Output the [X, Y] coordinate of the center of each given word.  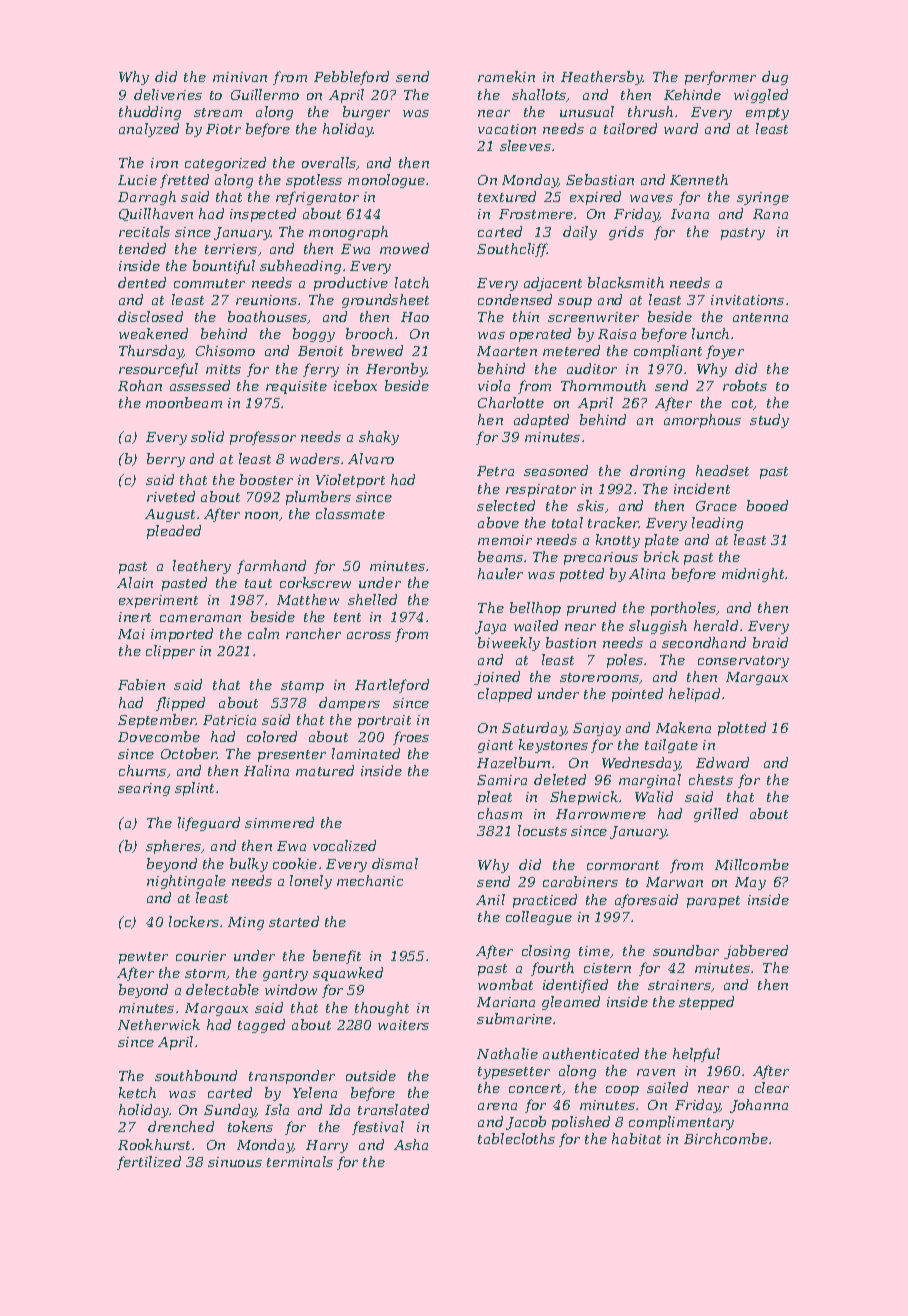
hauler [500, 573]
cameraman [200, 618]
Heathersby [602, 78]
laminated [366, 753]
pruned [591, 609]
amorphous [702, 421]
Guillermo [265, 94]
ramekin [506, 76]
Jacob [526, 1123]
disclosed [150, 316]
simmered [279, 822]
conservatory [743, 662]
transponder [292, 1077]
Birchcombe [726, 1138]
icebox [355, 385]
